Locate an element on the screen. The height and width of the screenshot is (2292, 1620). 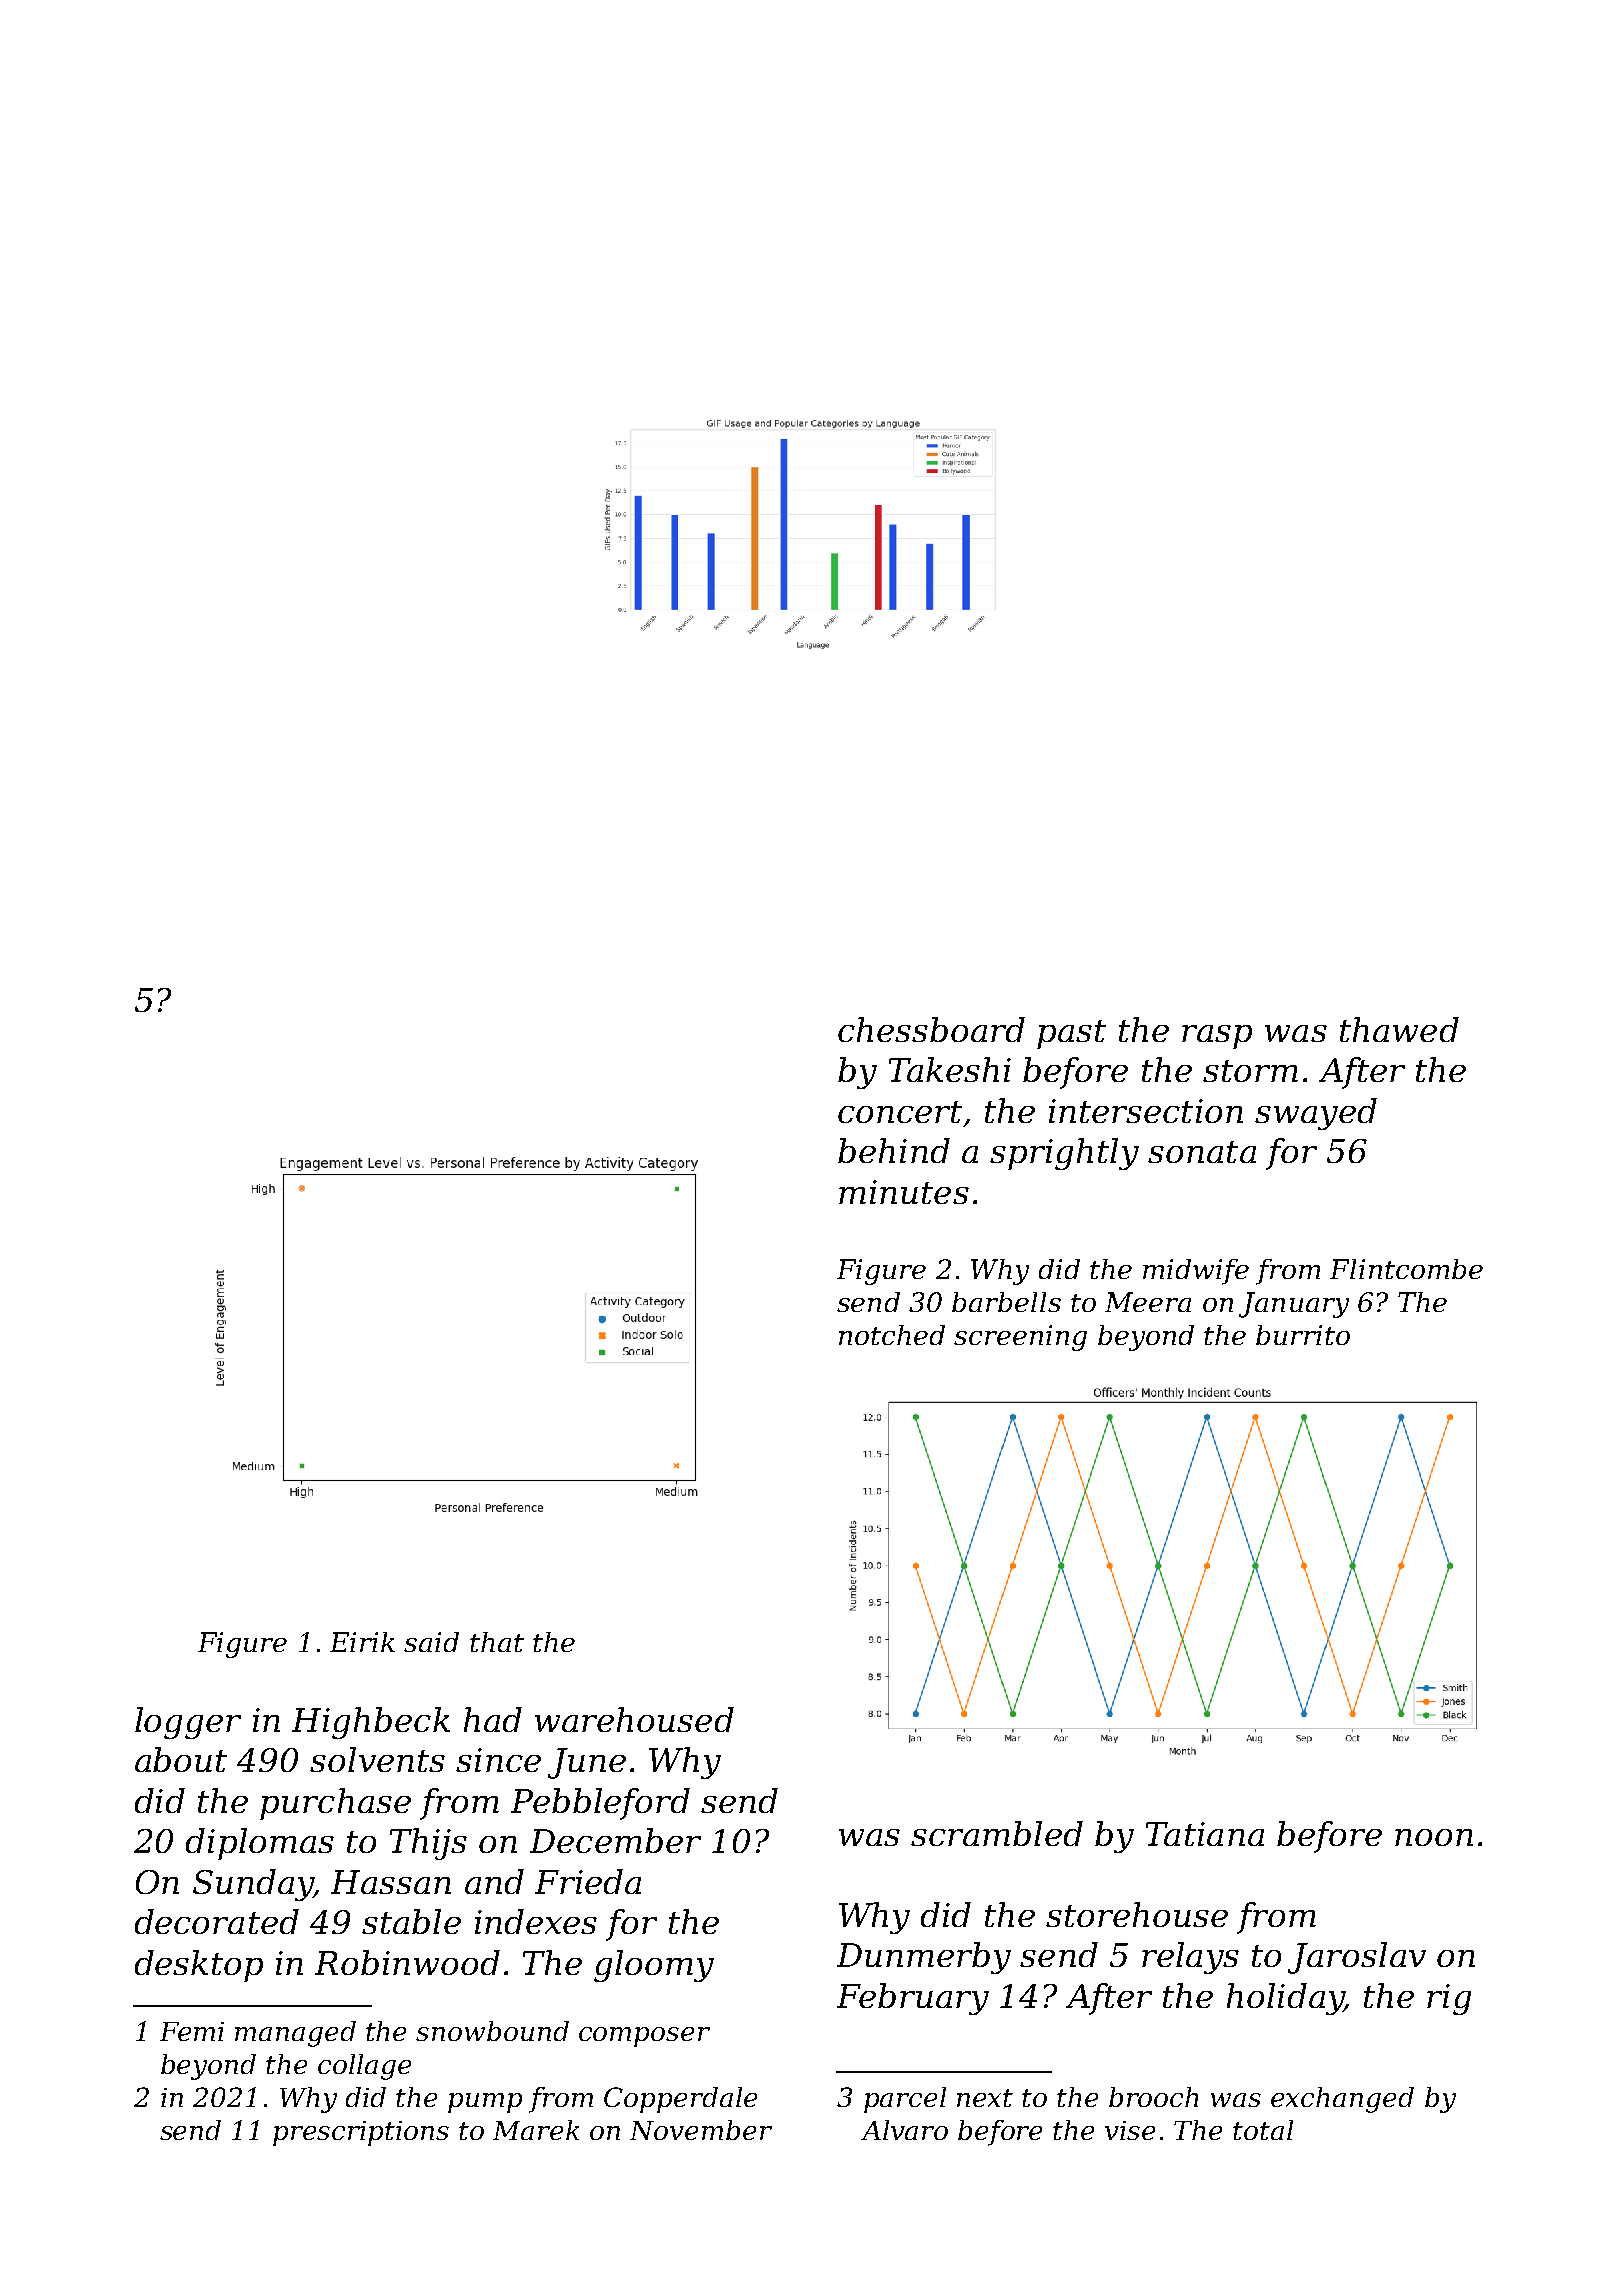
rasp is located at coordinates (1217, 1037).
